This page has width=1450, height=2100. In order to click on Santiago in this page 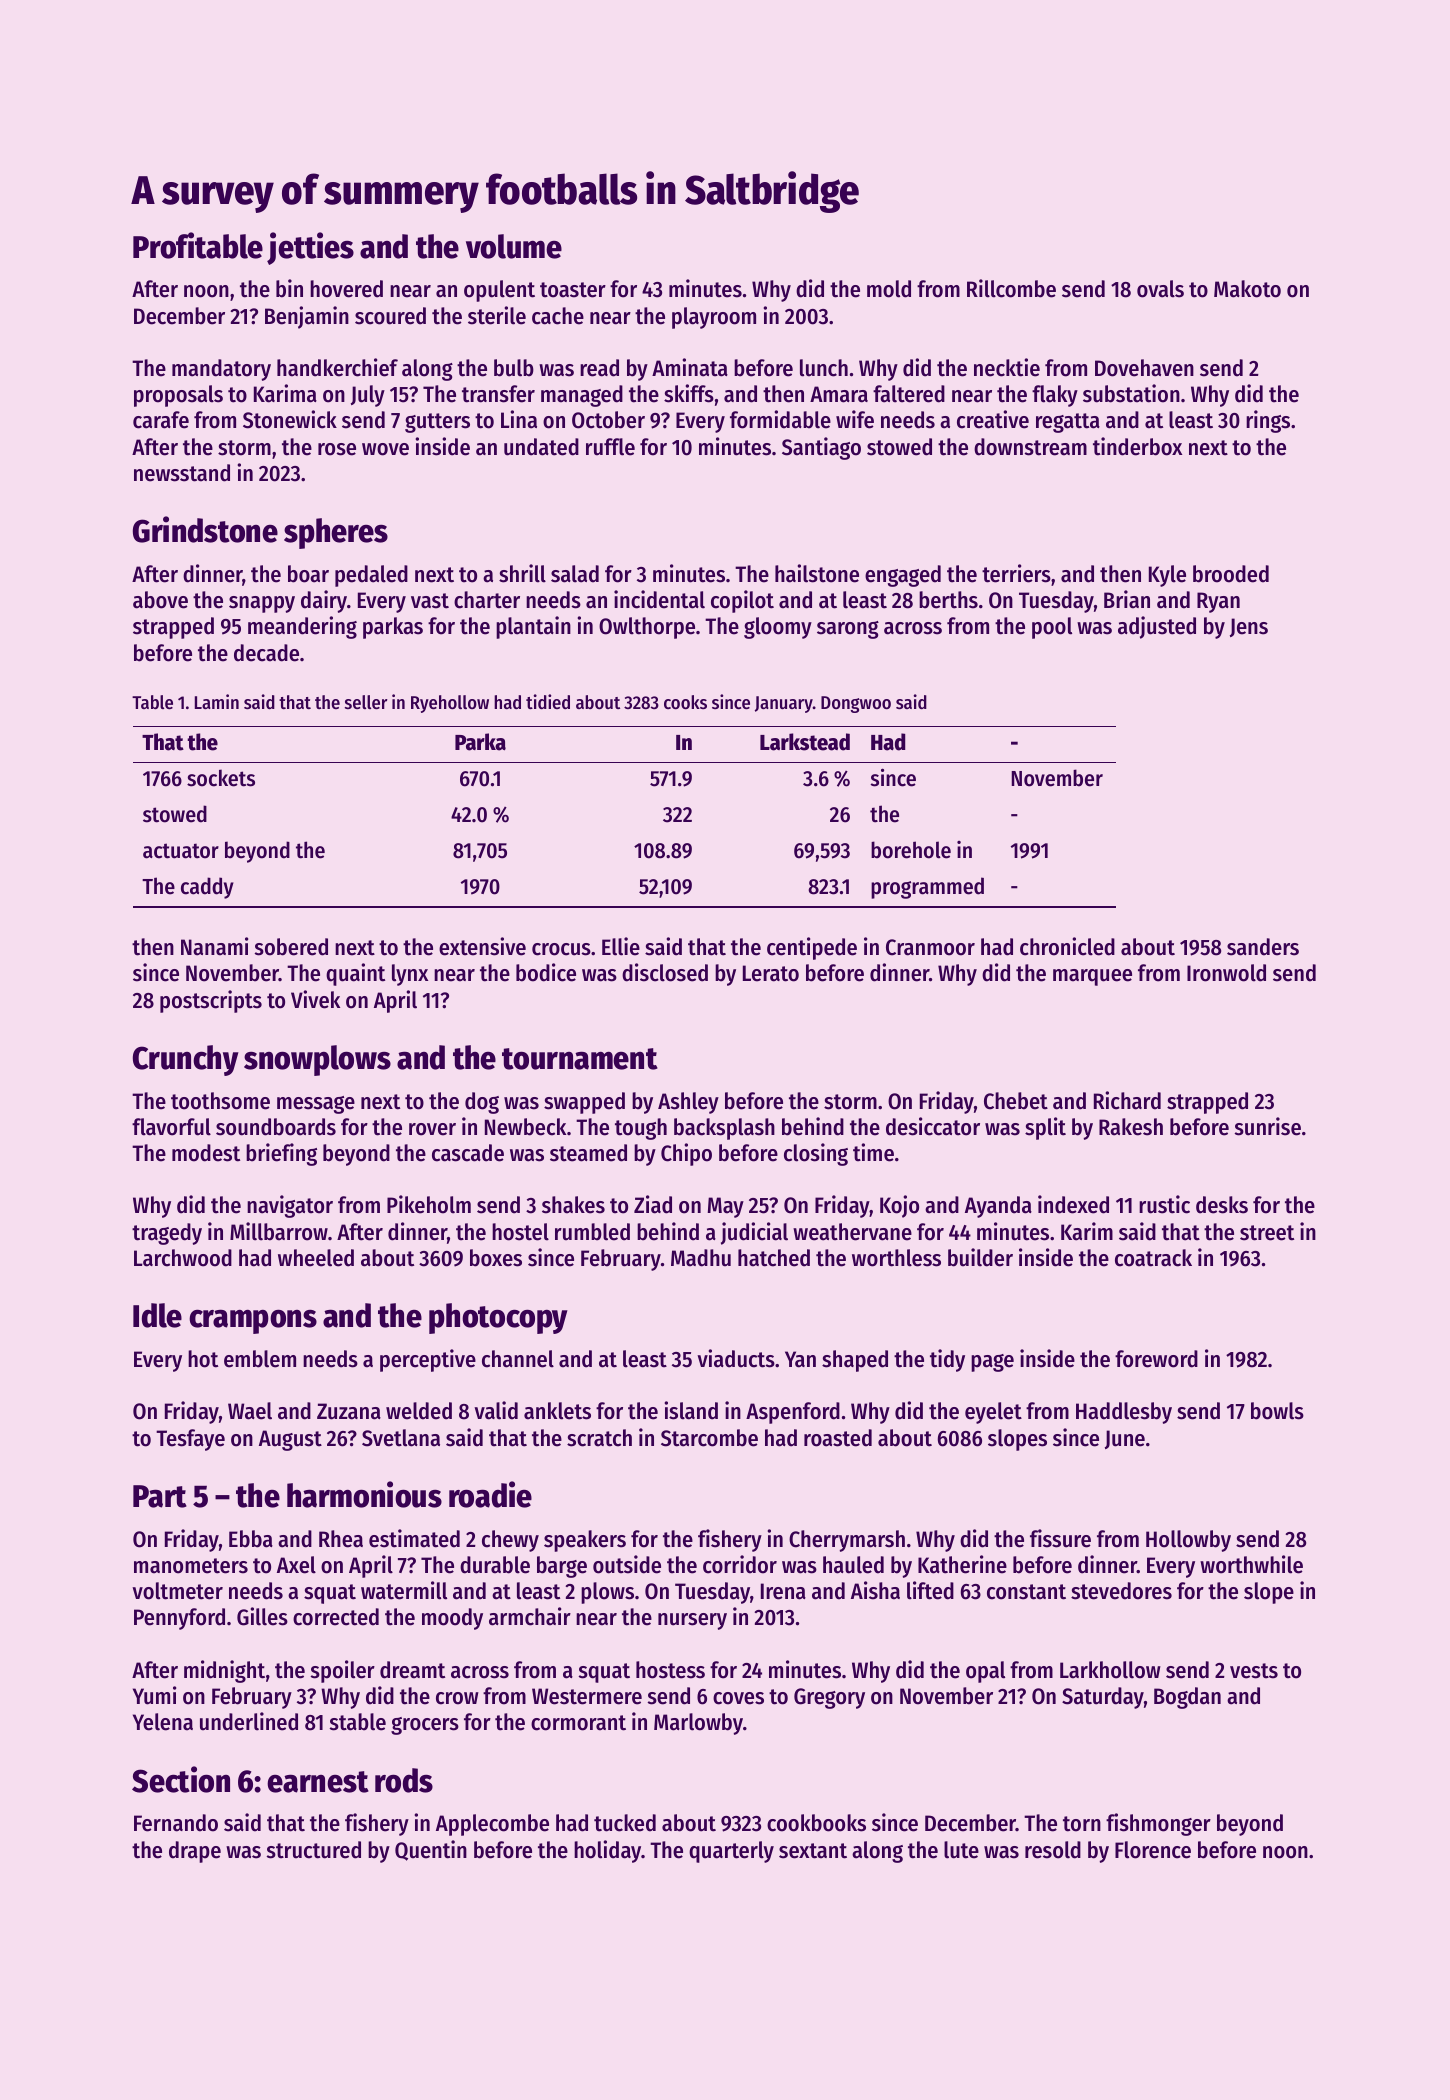, I will do `click(821, 448)`.
